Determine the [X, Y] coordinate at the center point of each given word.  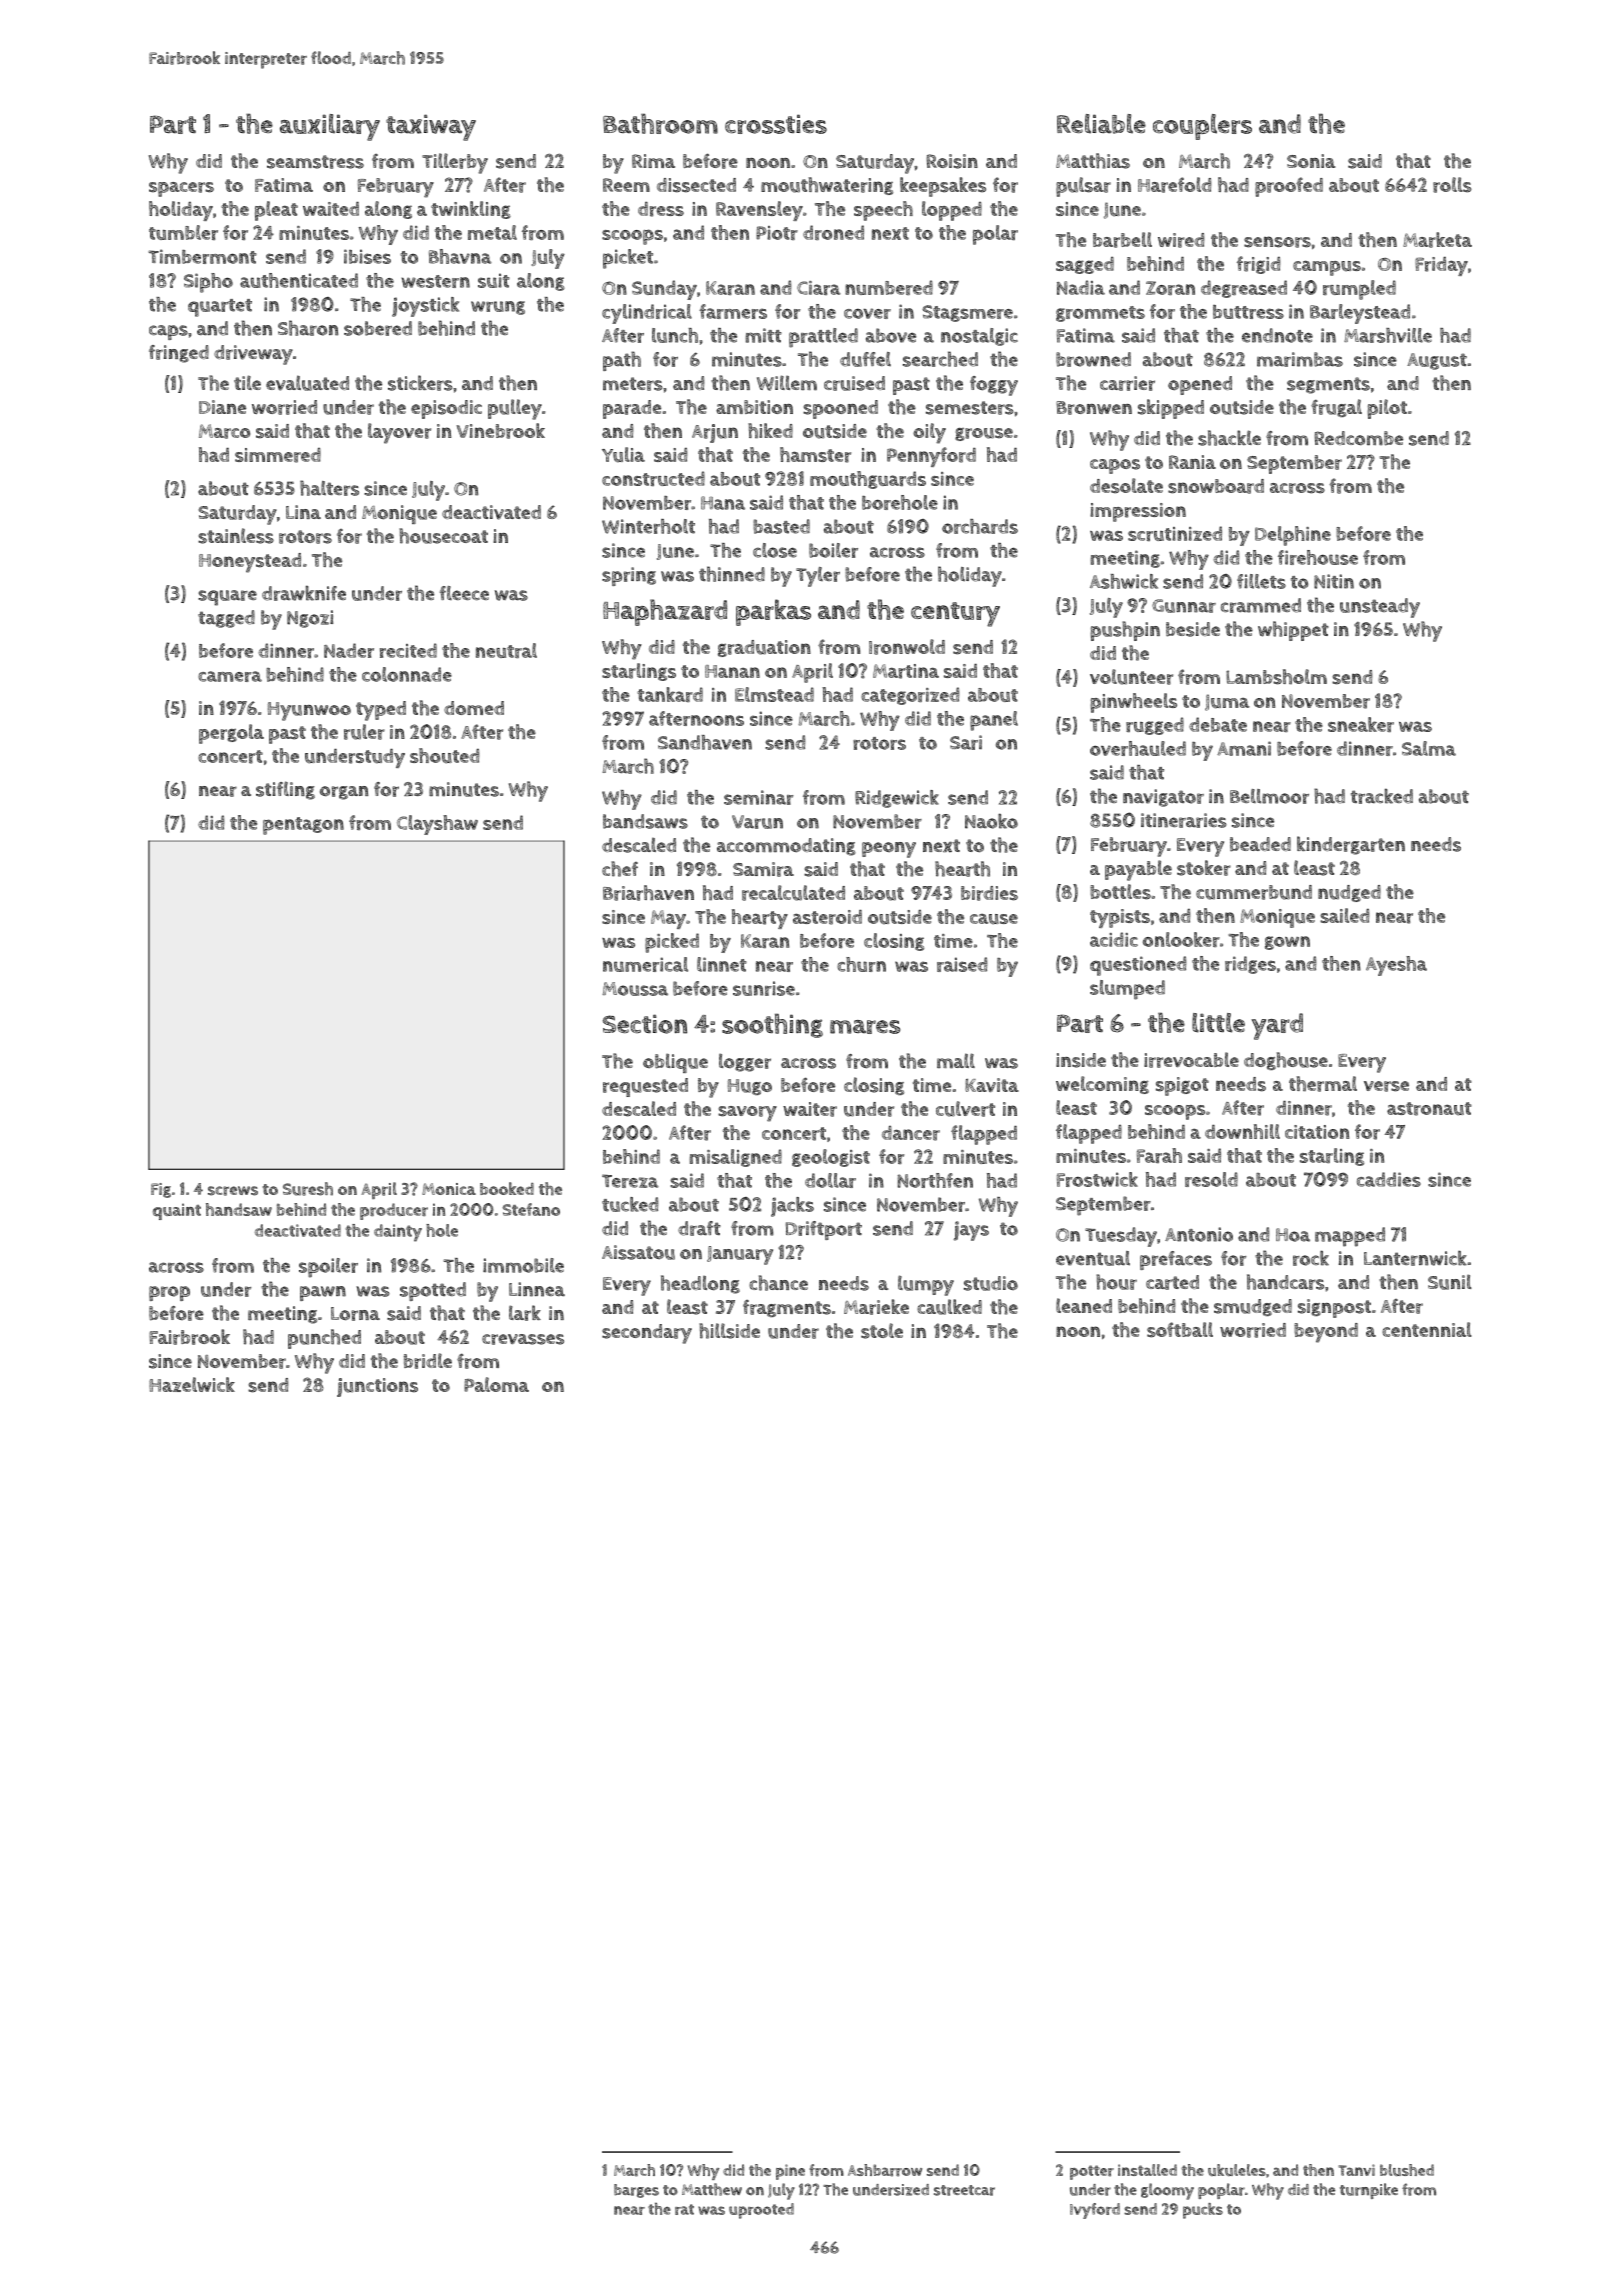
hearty [760, 919]
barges [636, 2191]
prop [169, 1293]
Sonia [1311, 161]
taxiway [431, 127]
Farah [1159, 1155]
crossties [776, 124]
